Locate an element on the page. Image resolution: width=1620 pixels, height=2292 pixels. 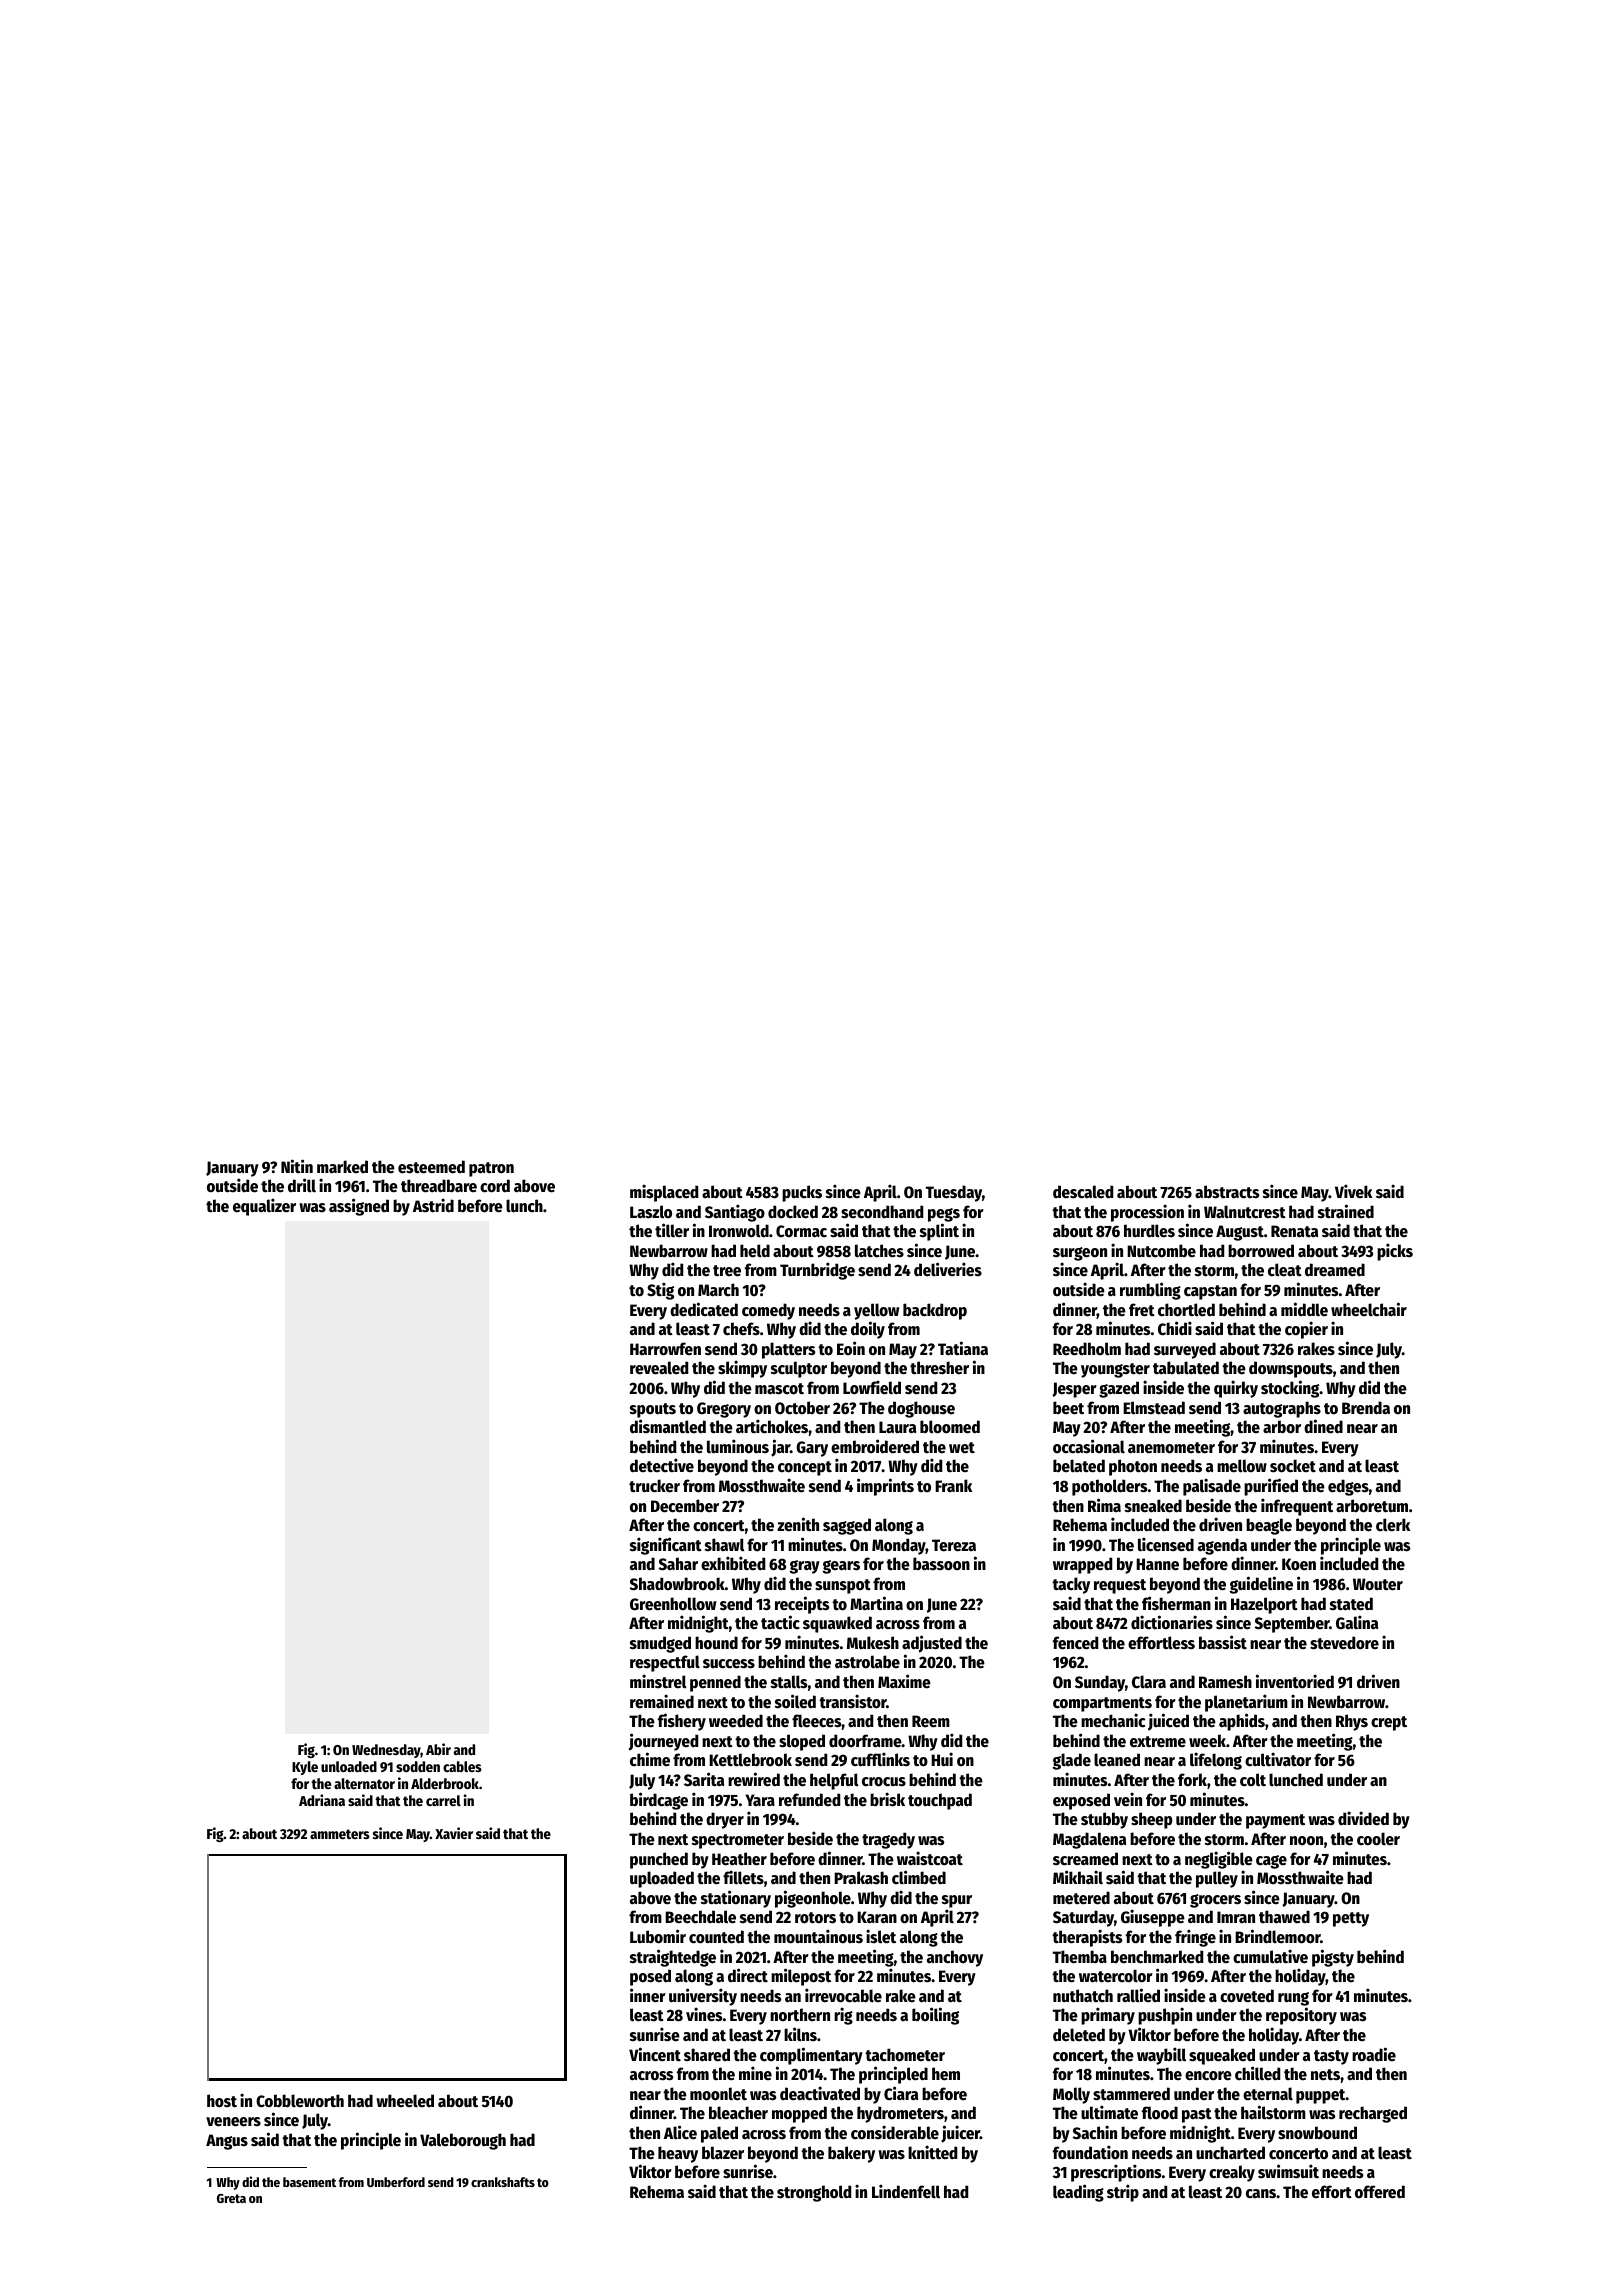
Lindenfell is located at coordinates (906, 2191).
